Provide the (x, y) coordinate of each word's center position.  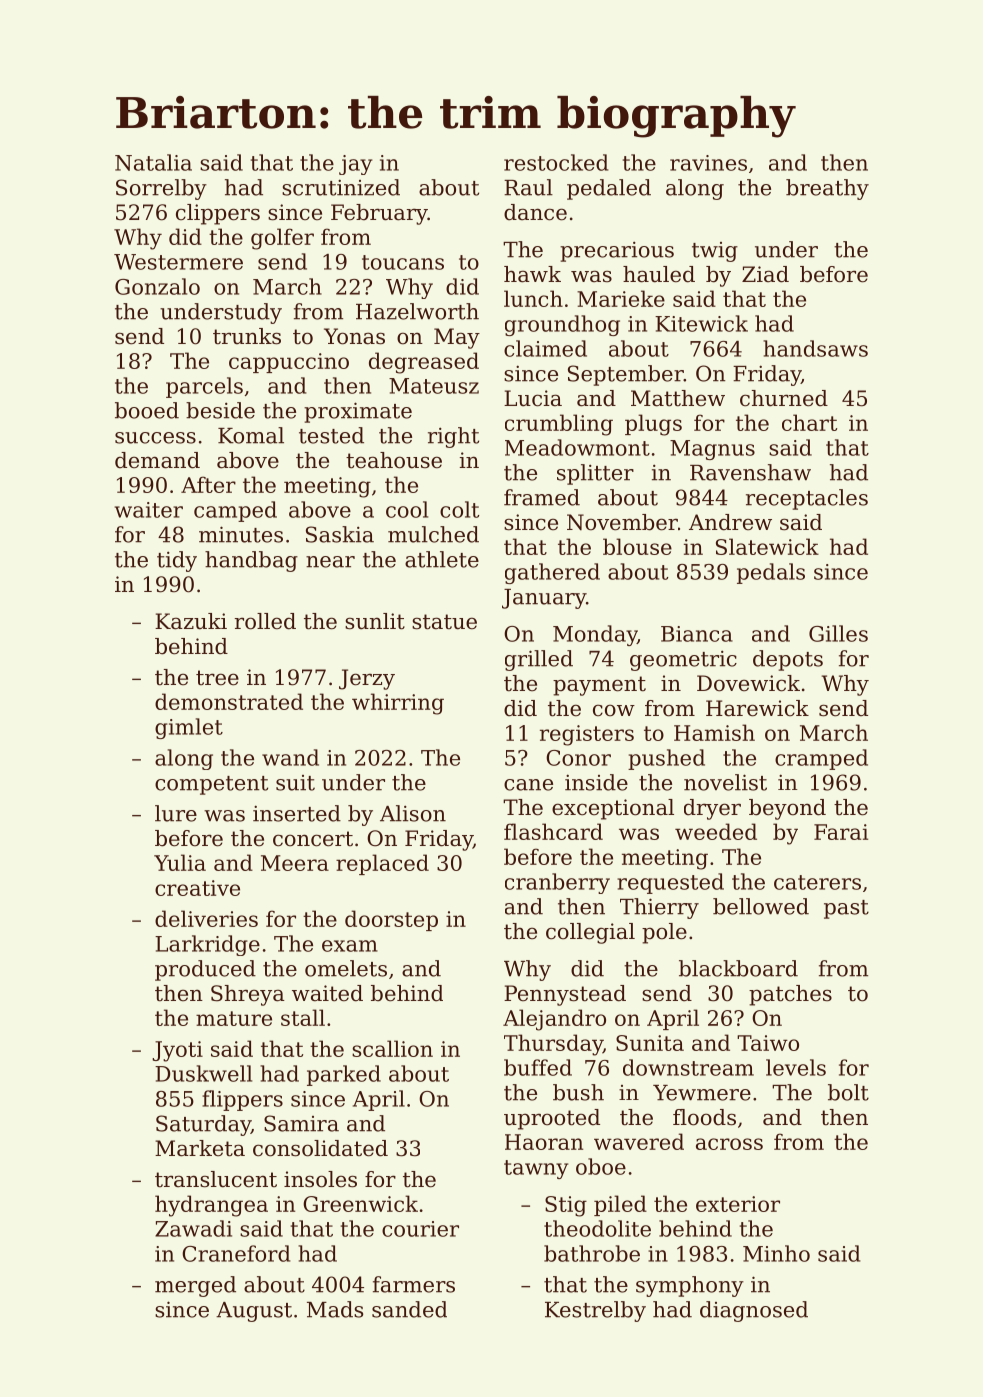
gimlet (189, 728)
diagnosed (754, 1311)
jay (355, 165)
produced (205, 970)
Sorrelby (161, 189)
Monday (595, 635)
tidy (177, 561)
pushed (666, 759)
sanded (409, 1309)
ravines (708, 163)
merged (195, 1286)
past (846, 909)
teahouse (394, 460)
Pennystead (565, 995)
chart (809, 422)
